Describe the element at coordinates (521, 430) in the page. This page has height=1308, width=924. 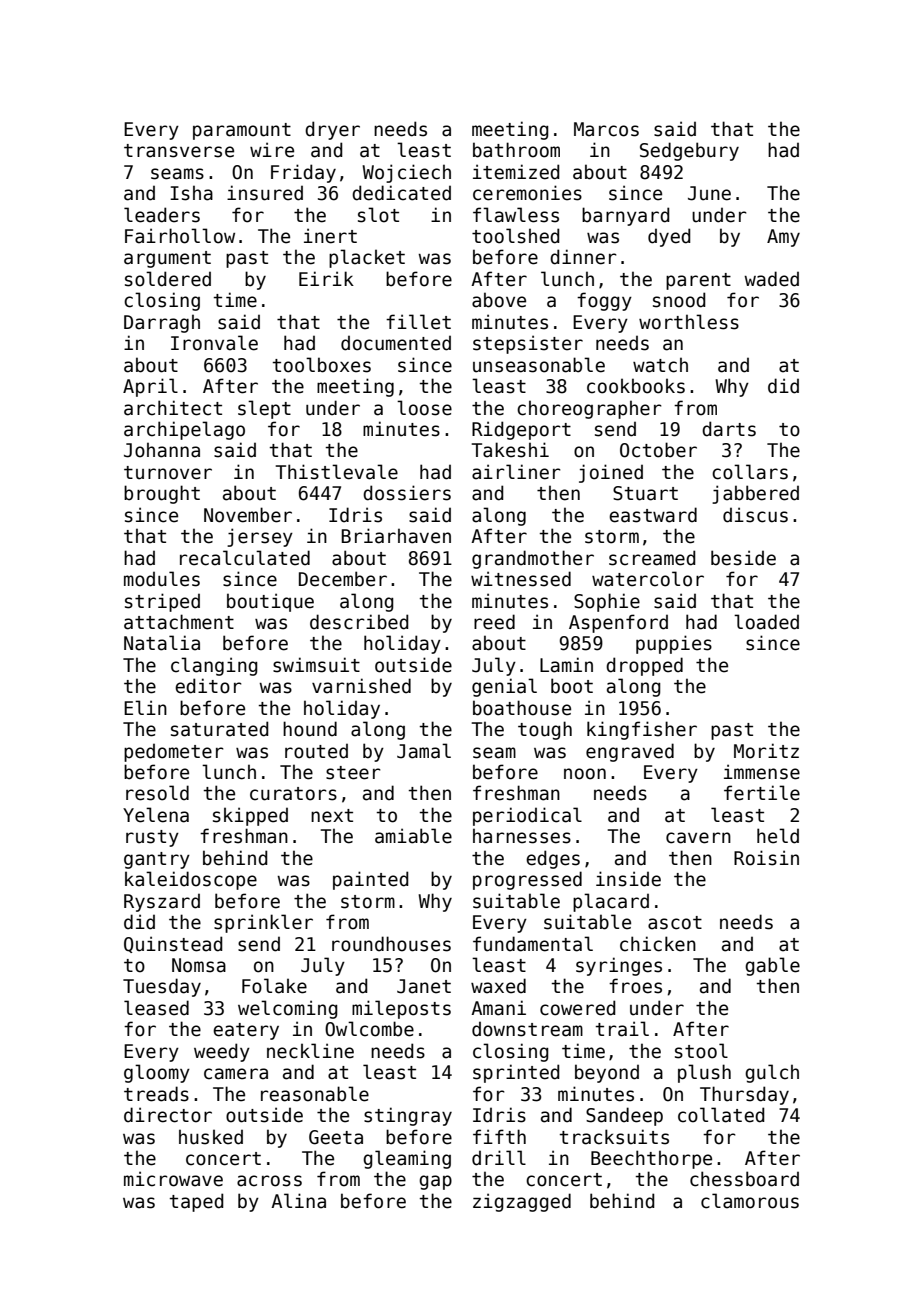
I see `Ridgeport` at that location.
